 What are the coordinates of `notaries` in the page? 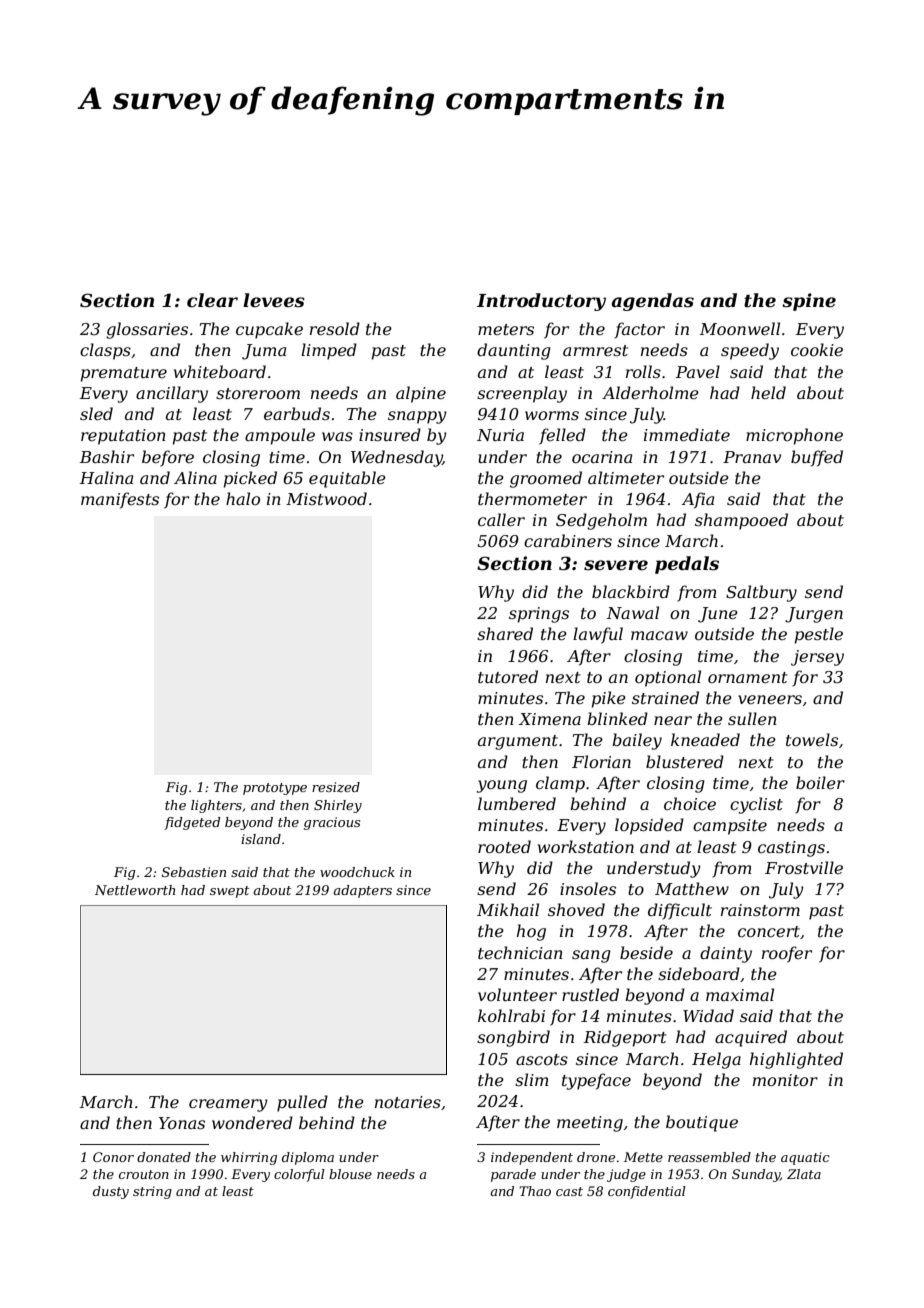 It's located at (408, 1102).
